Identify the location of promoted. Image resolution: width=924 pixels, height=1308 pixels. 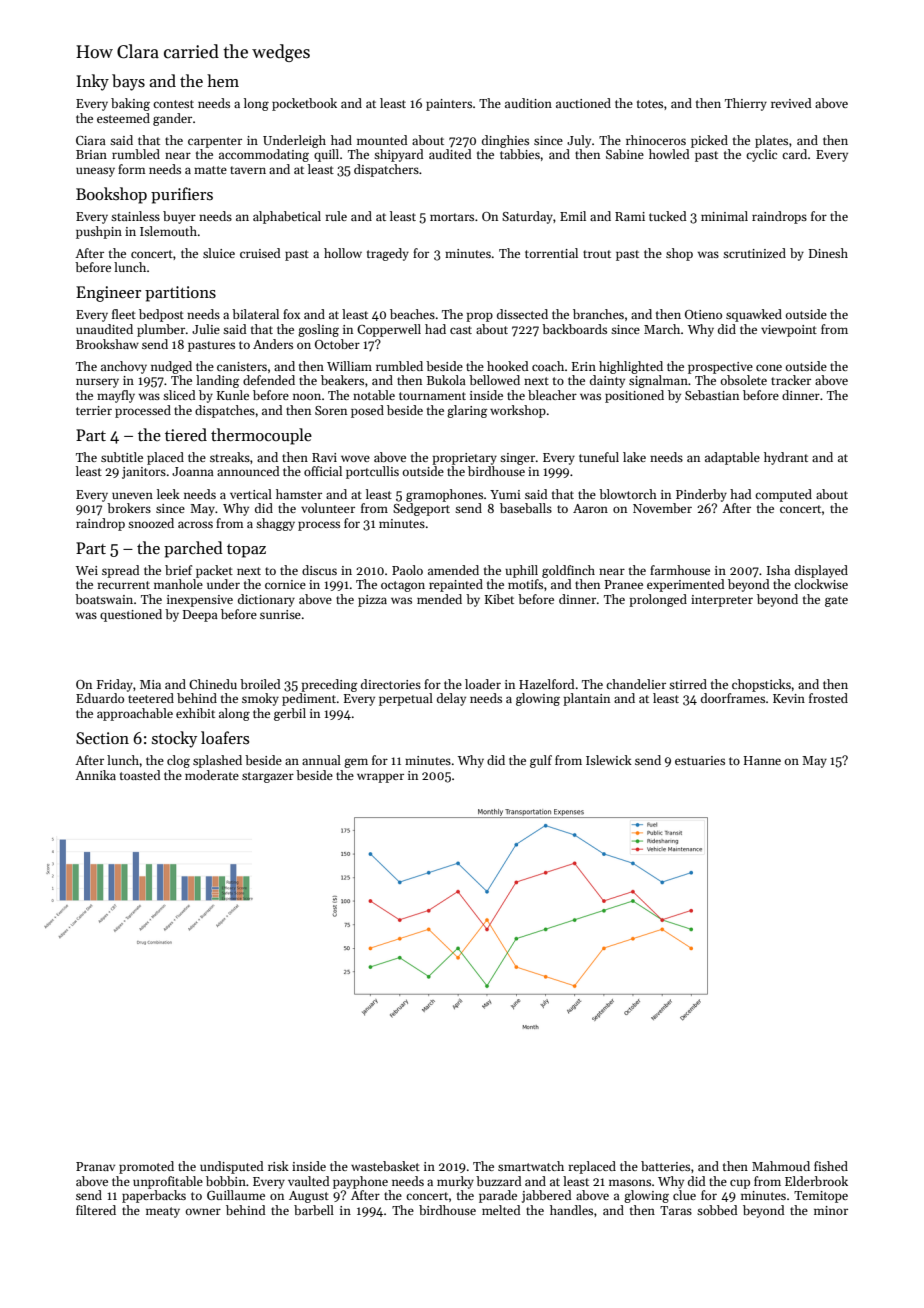
(146, 1167).
